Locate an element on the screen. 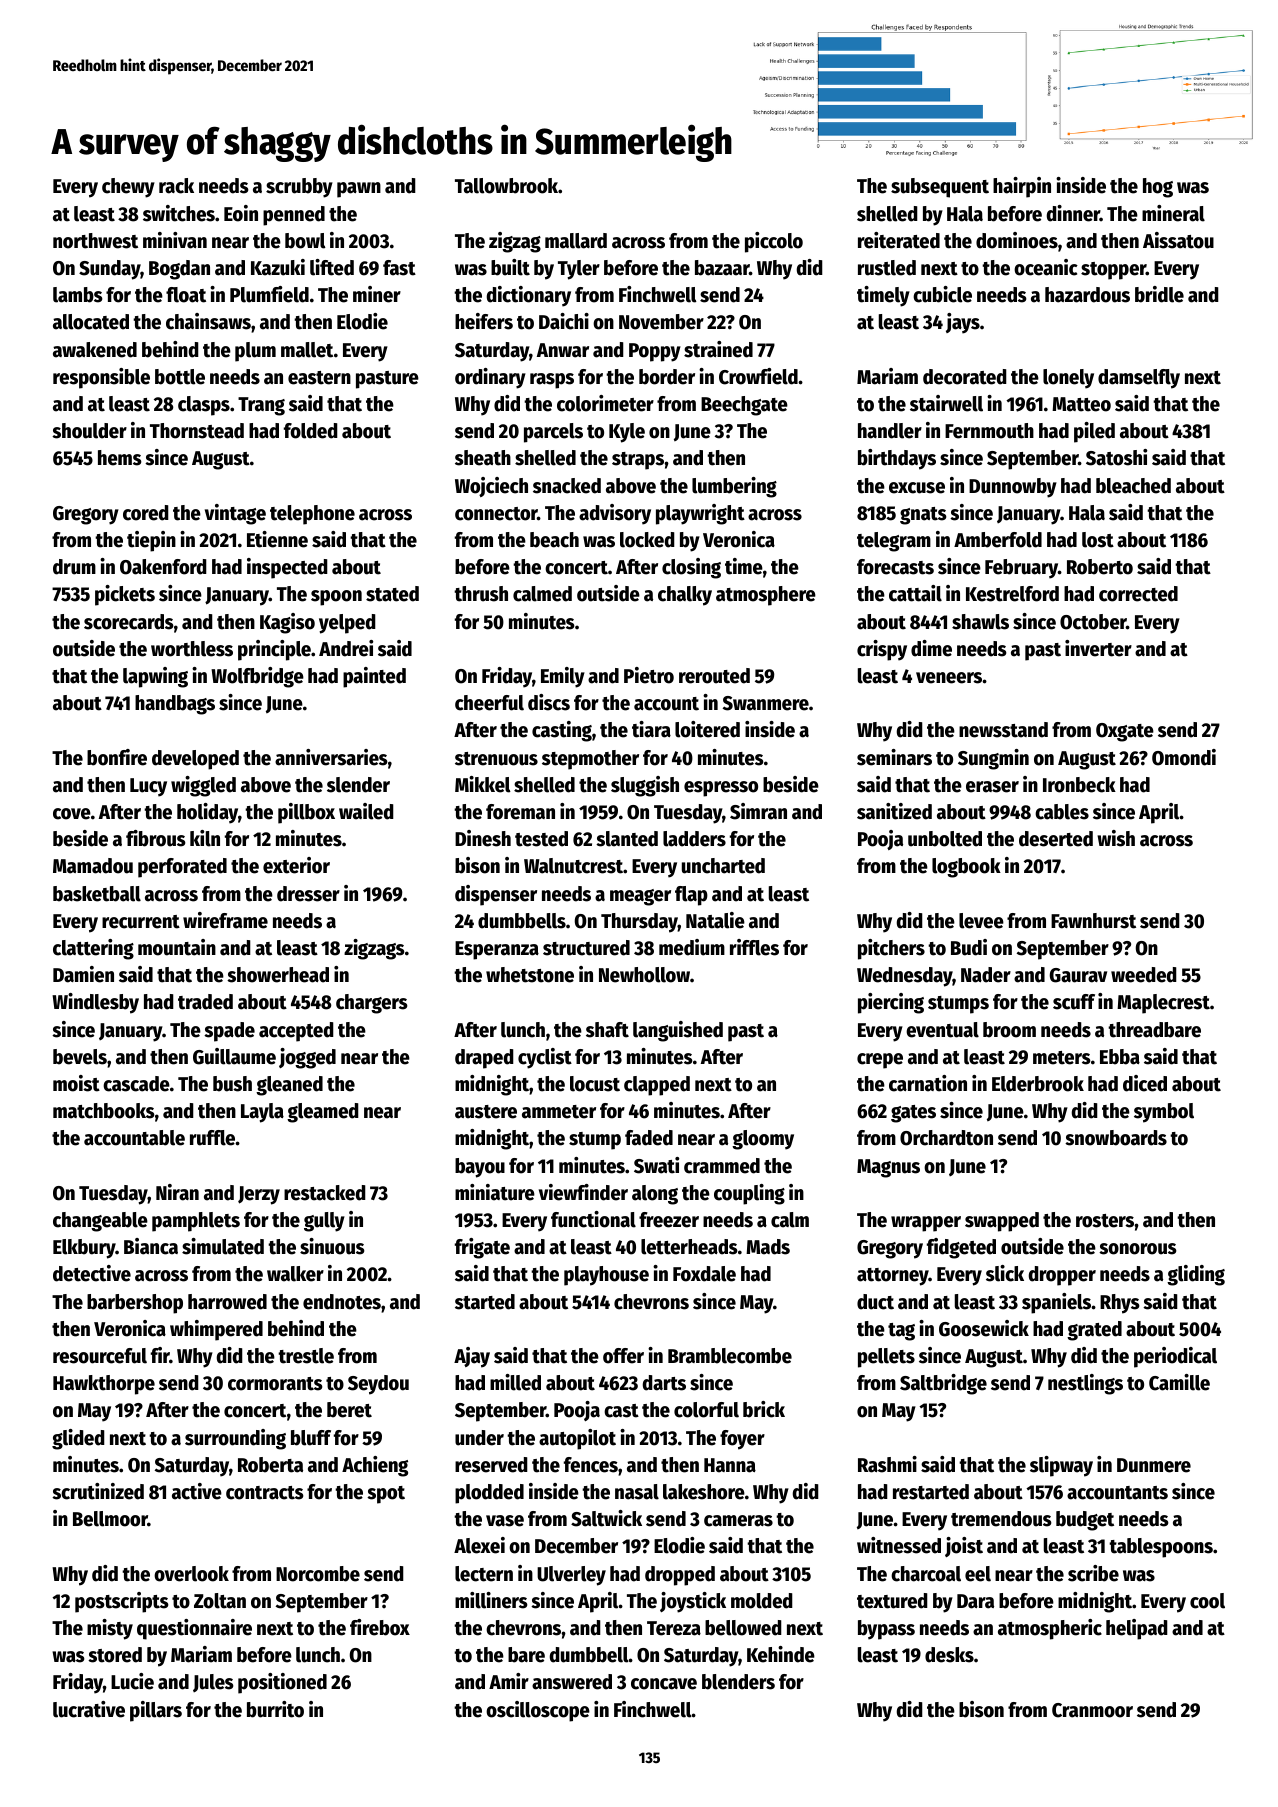 Image resolution: width=1278 pixels, height=1807 pixels. drum is located at coordinates (74, 567).
